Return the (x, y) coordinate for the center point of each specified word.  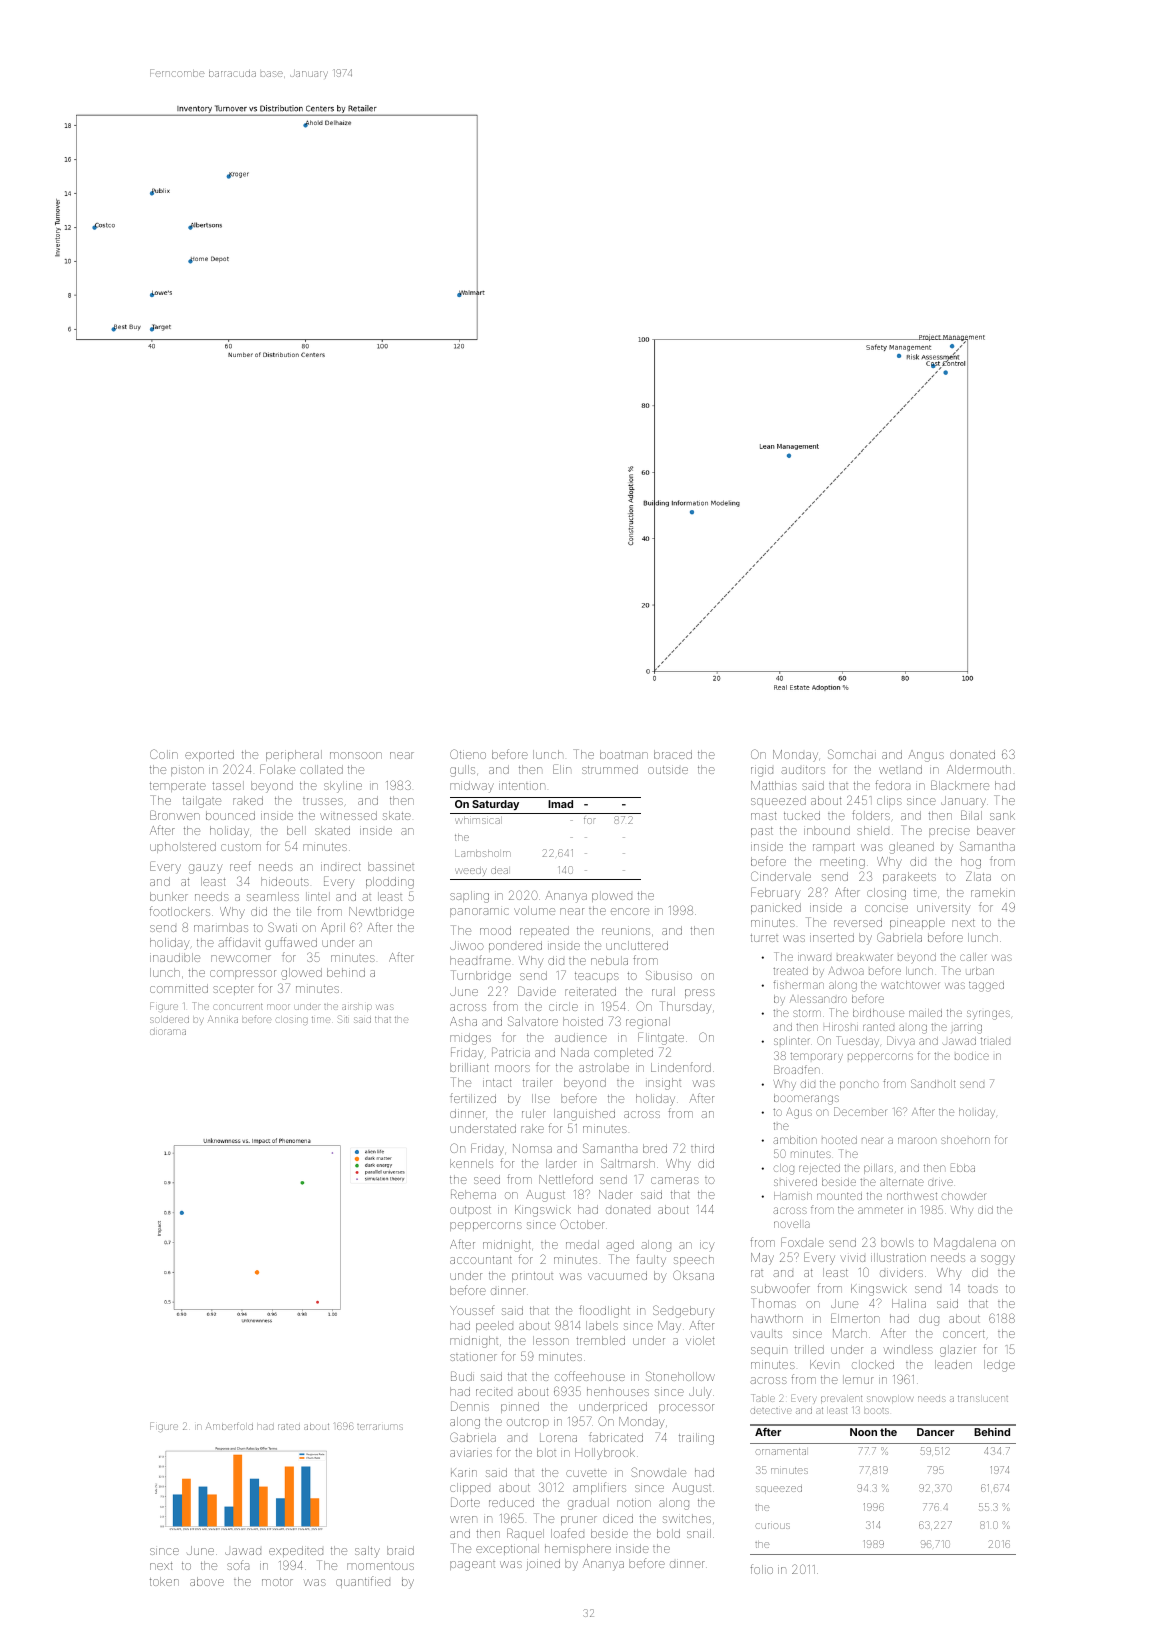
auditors (803, 770)
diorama (168, 1032)
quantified (363, 1582)
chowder (963, 1196)
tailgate (202, 802)
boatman (624, 754)
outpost (470, 1211)
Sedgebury (684, 1311)
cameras (675, 1180)
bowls (897, 1242)
